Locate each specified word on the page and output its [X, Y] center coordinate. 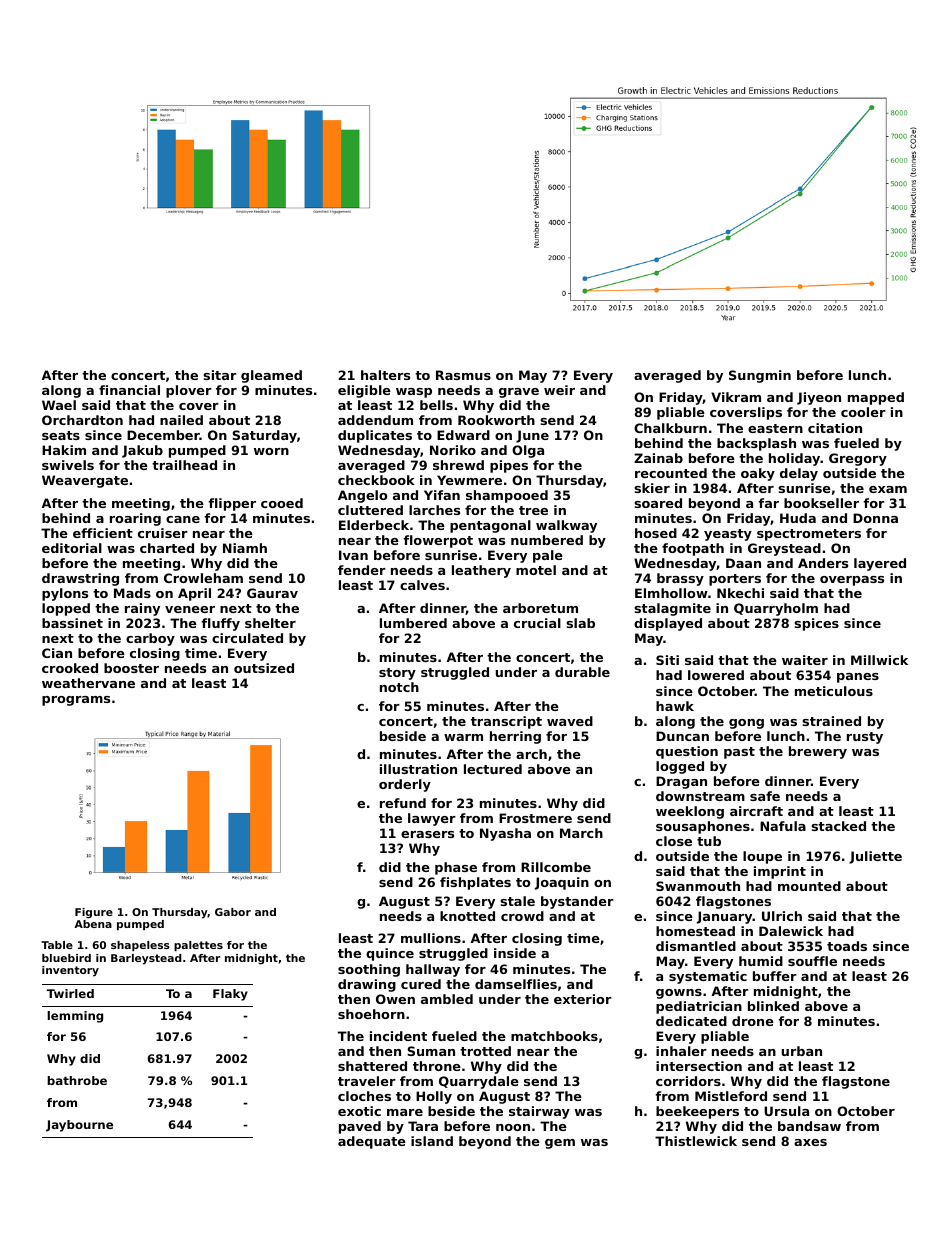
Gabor [233, 912]
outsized [264, 668]
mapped [876, 398]
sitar [220, 375]
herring [515, 737]
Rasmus [463, 375]
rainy [142, 609]
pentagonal [490, 526]
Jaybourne [79, 1126]
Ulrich [782, 916]
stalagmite [672, 609]
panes [858, 678]
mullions [431, 938]
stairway [539, 1112]
